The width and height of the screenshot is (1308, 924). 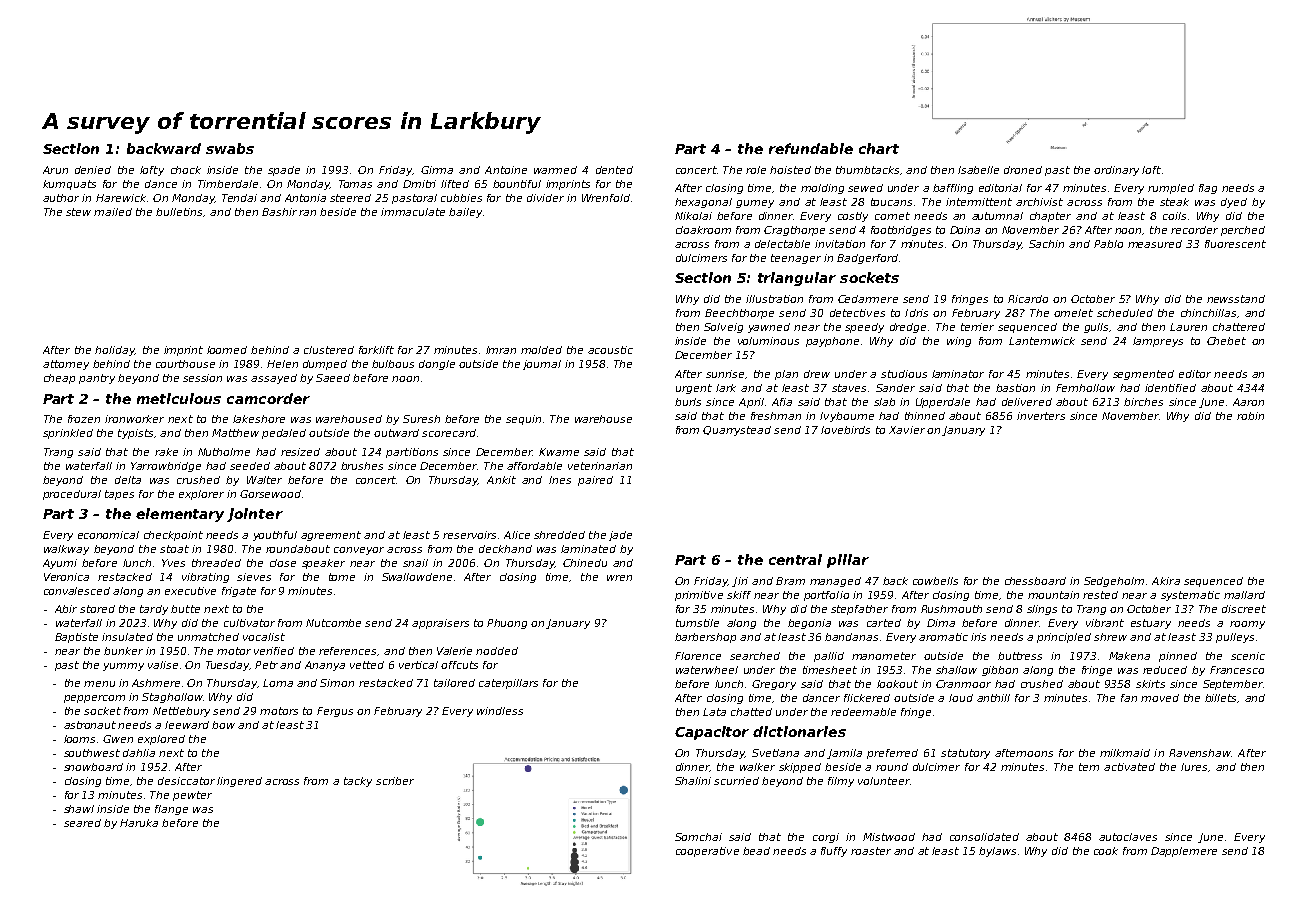 What do you see at coordinates (350, 198) in the screenshot?
I see `steered` at bounding box center [350, 198].
